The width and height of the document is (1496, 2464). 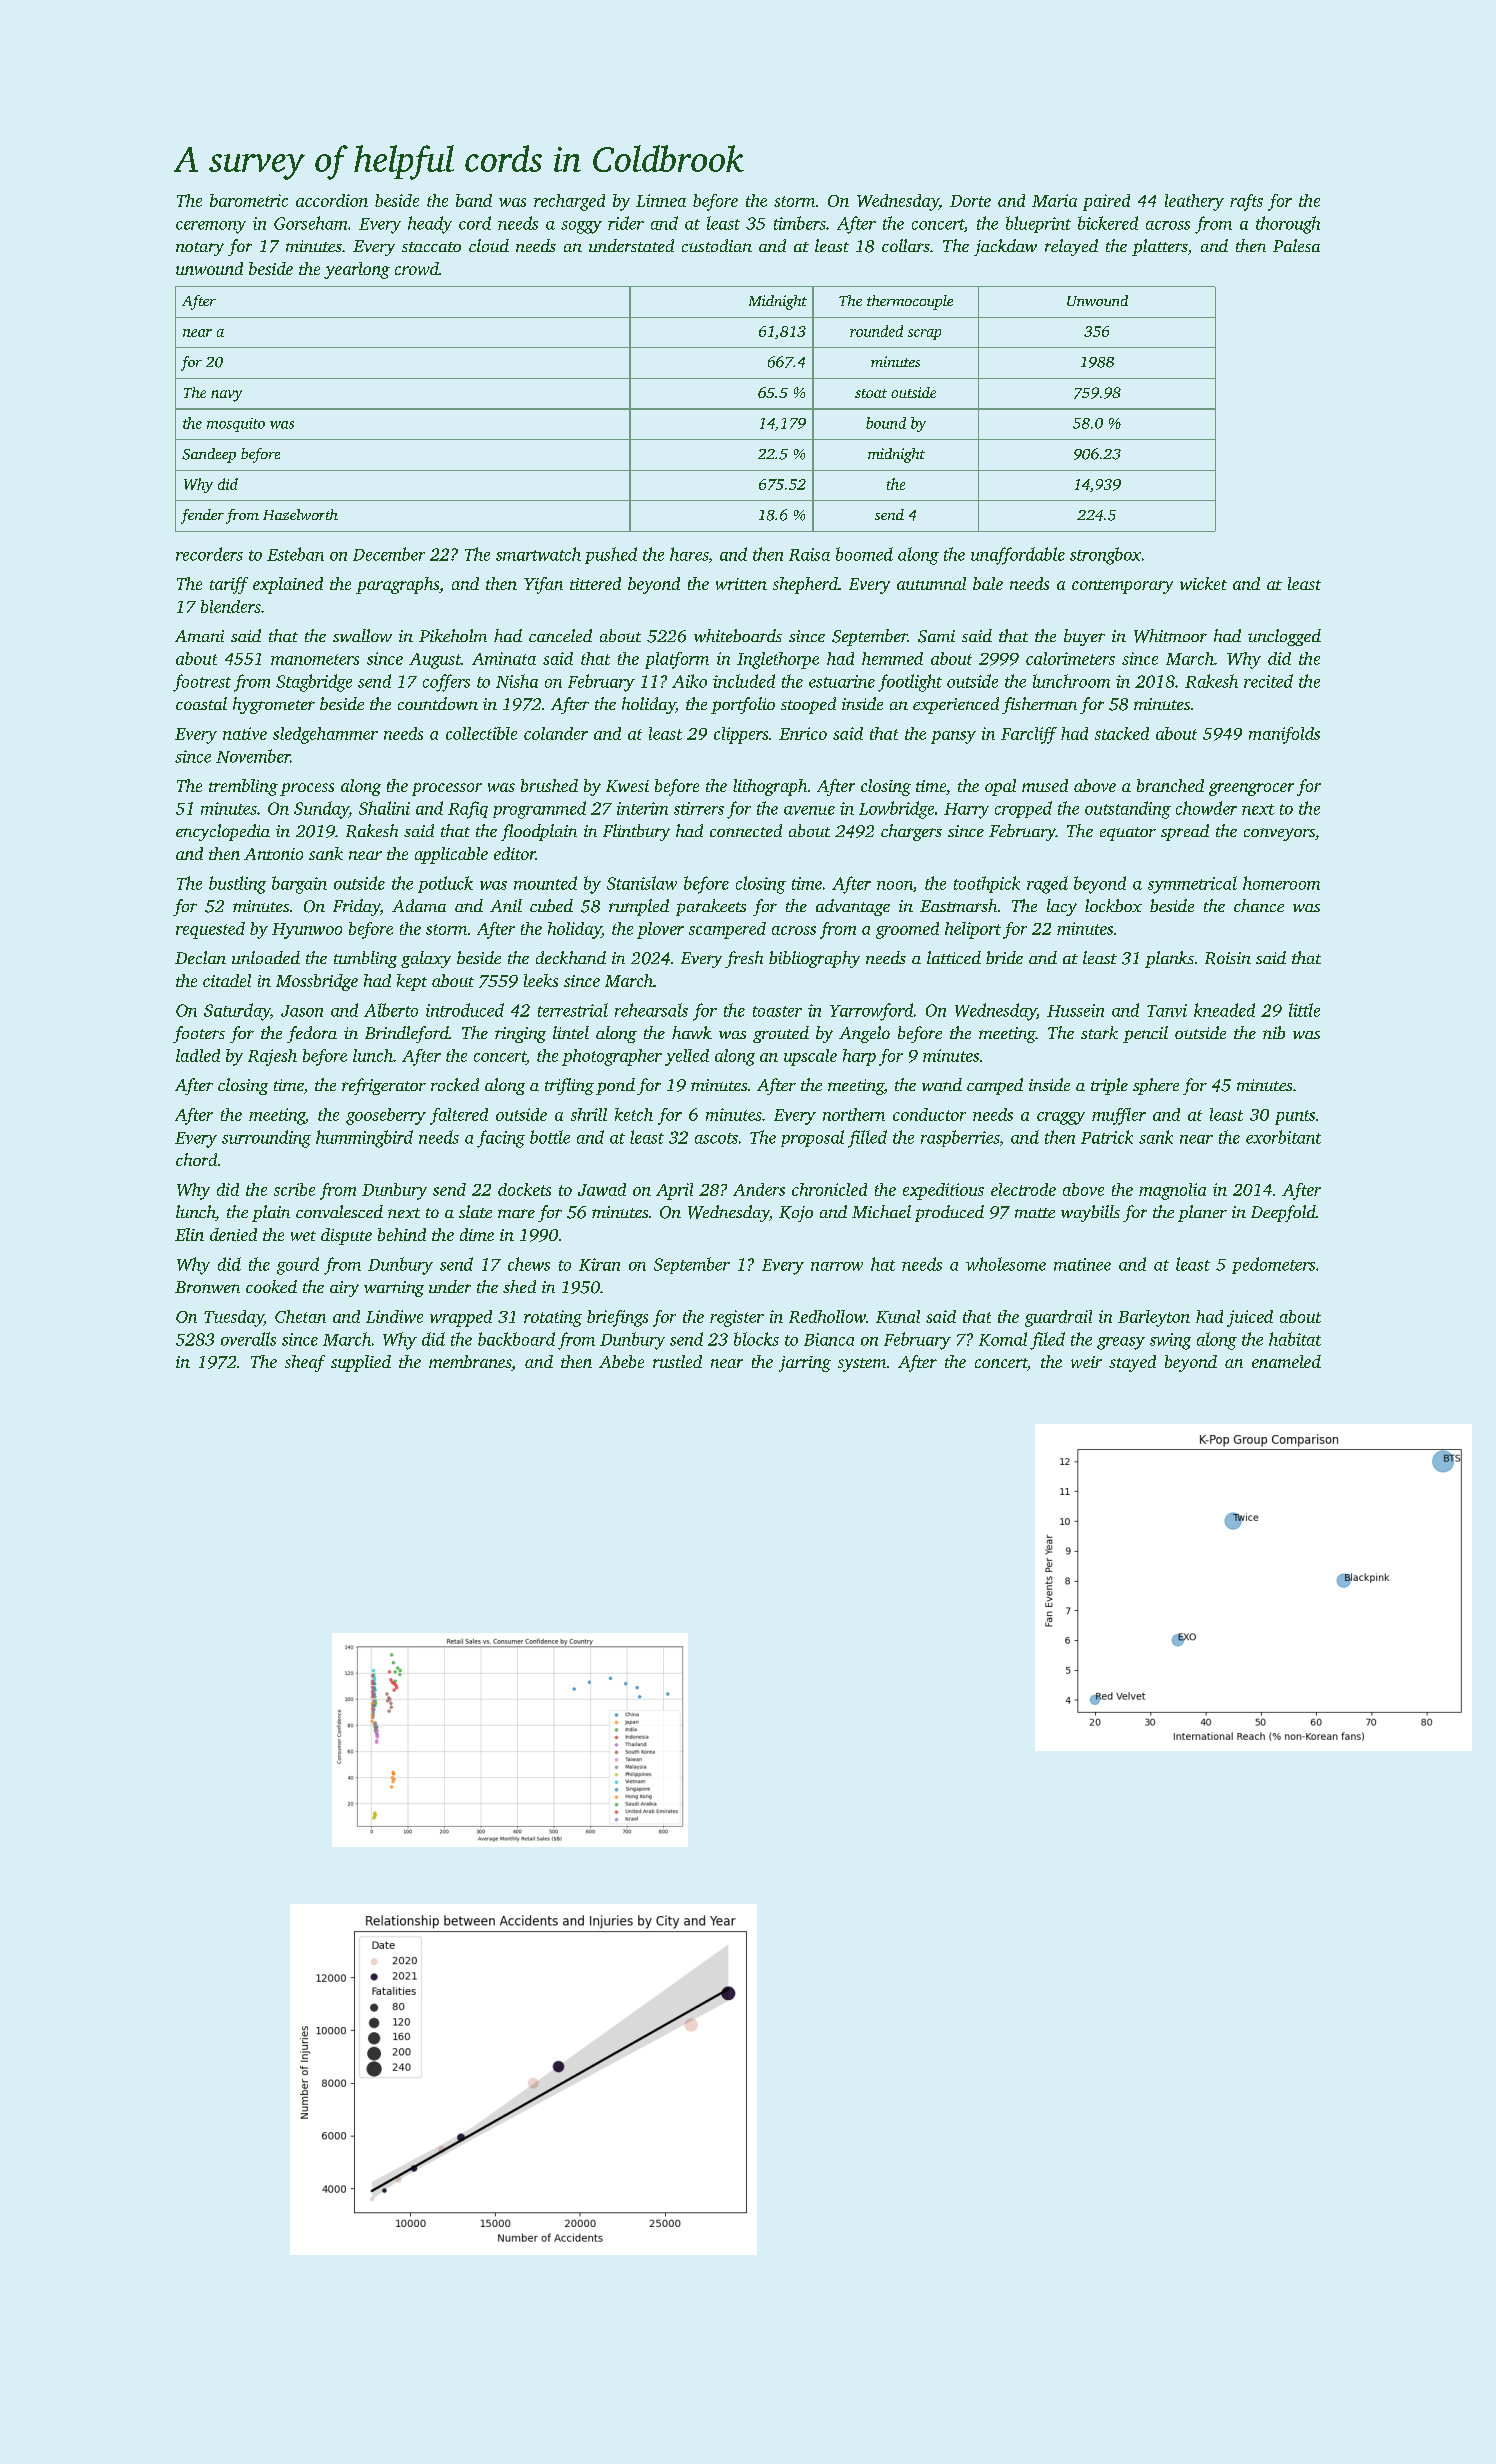 I want to click on requested, so click(x=210, y=930).
